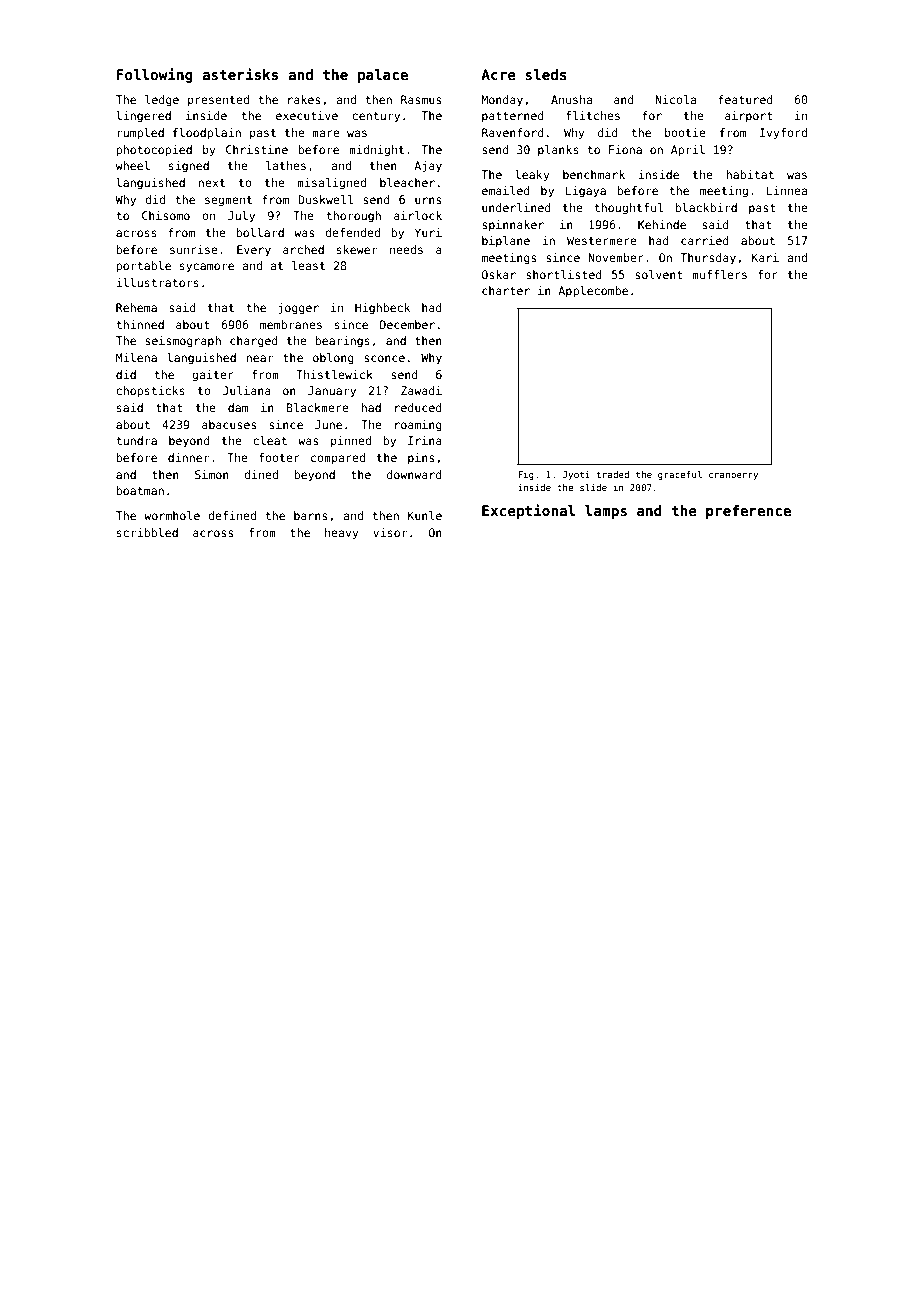 The image size is (924, 1308). What do you see at coordinates (241, 217) in the image?
I see `July` at bounding box center [241, 217].
